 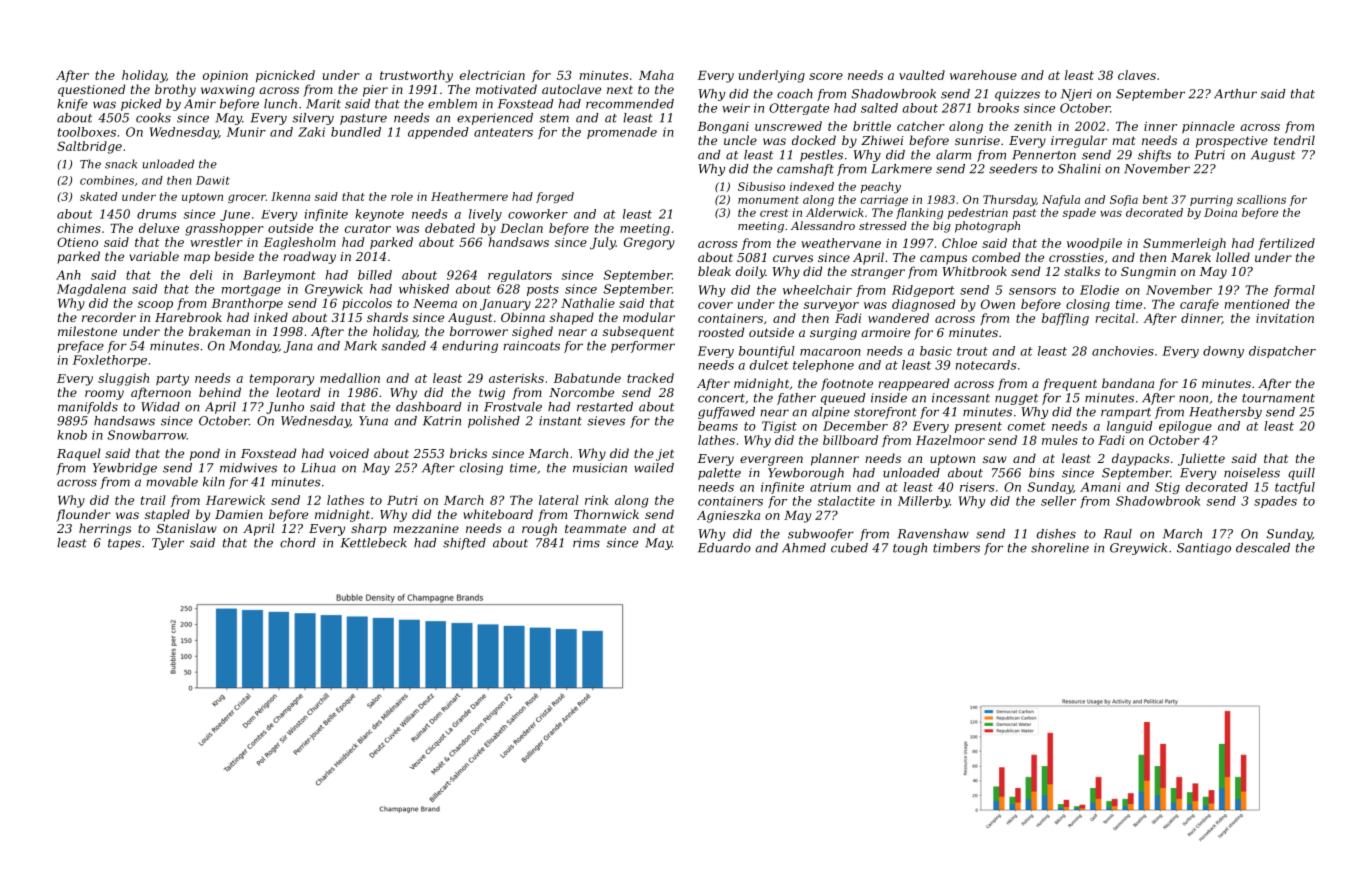 I want to click on Sungmin, so click(x=1148, y=273).
